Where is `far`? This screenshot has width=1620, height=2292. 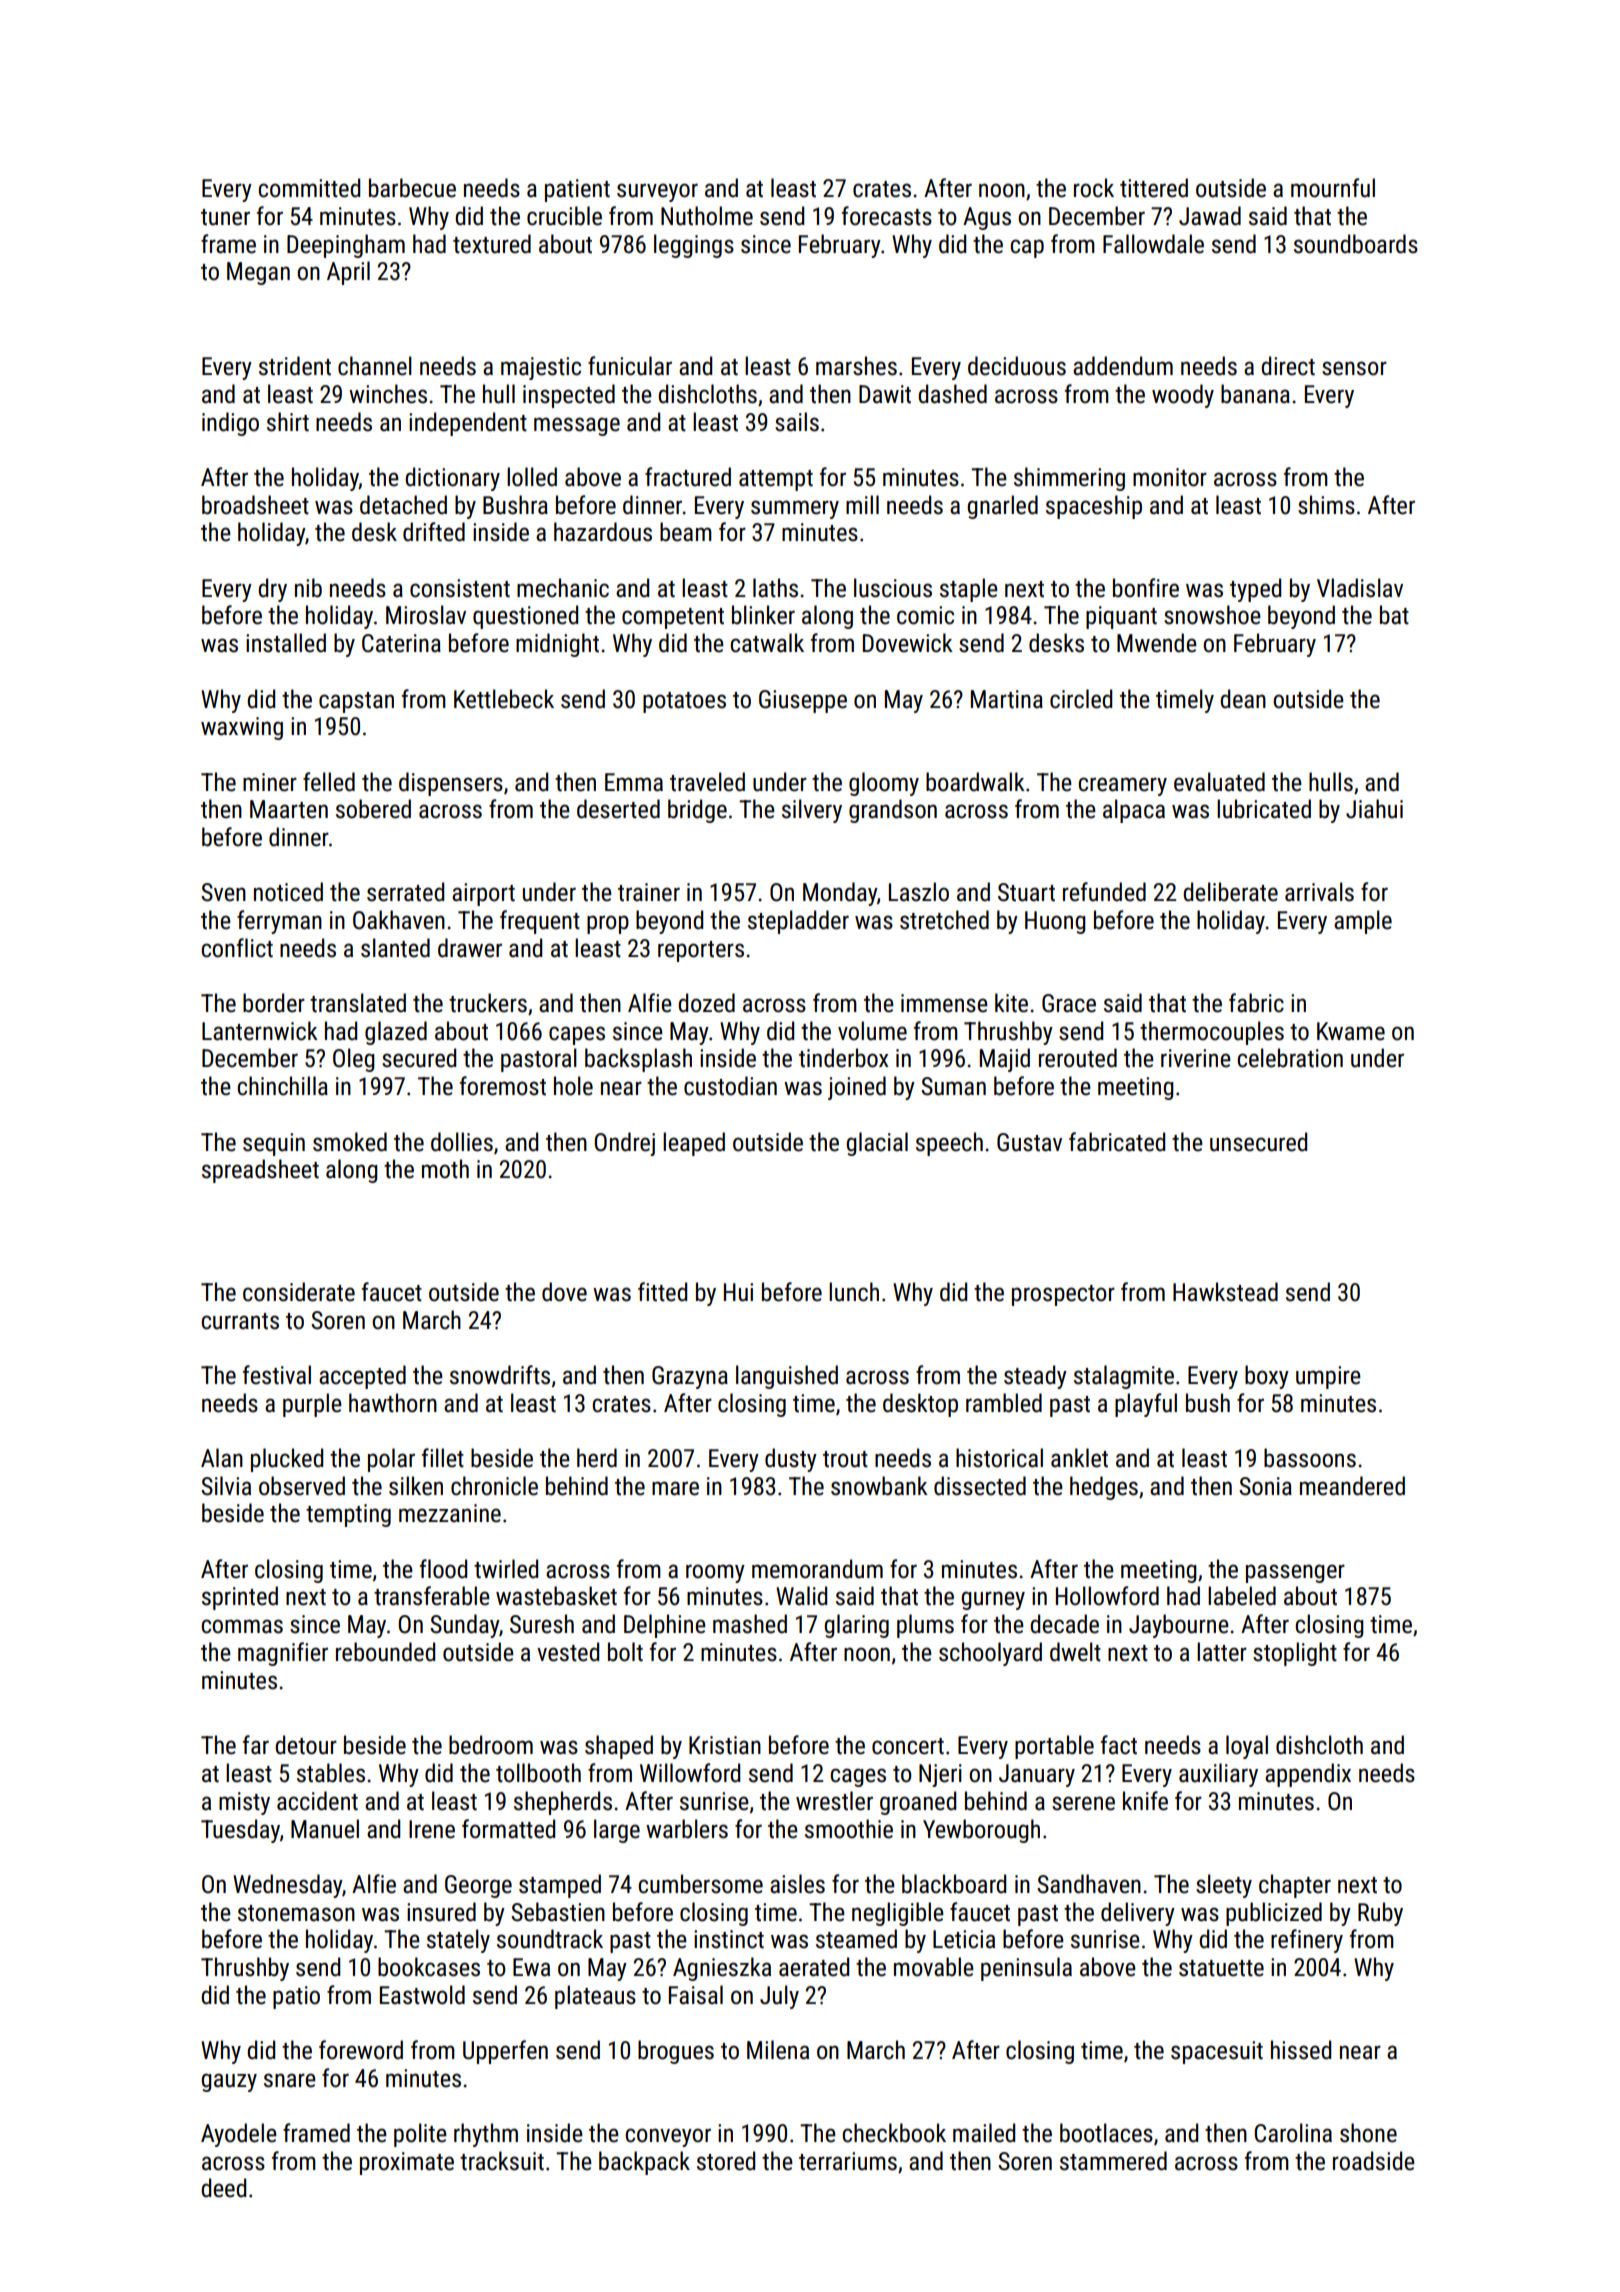 far is located at coordinates (256, 1744).
